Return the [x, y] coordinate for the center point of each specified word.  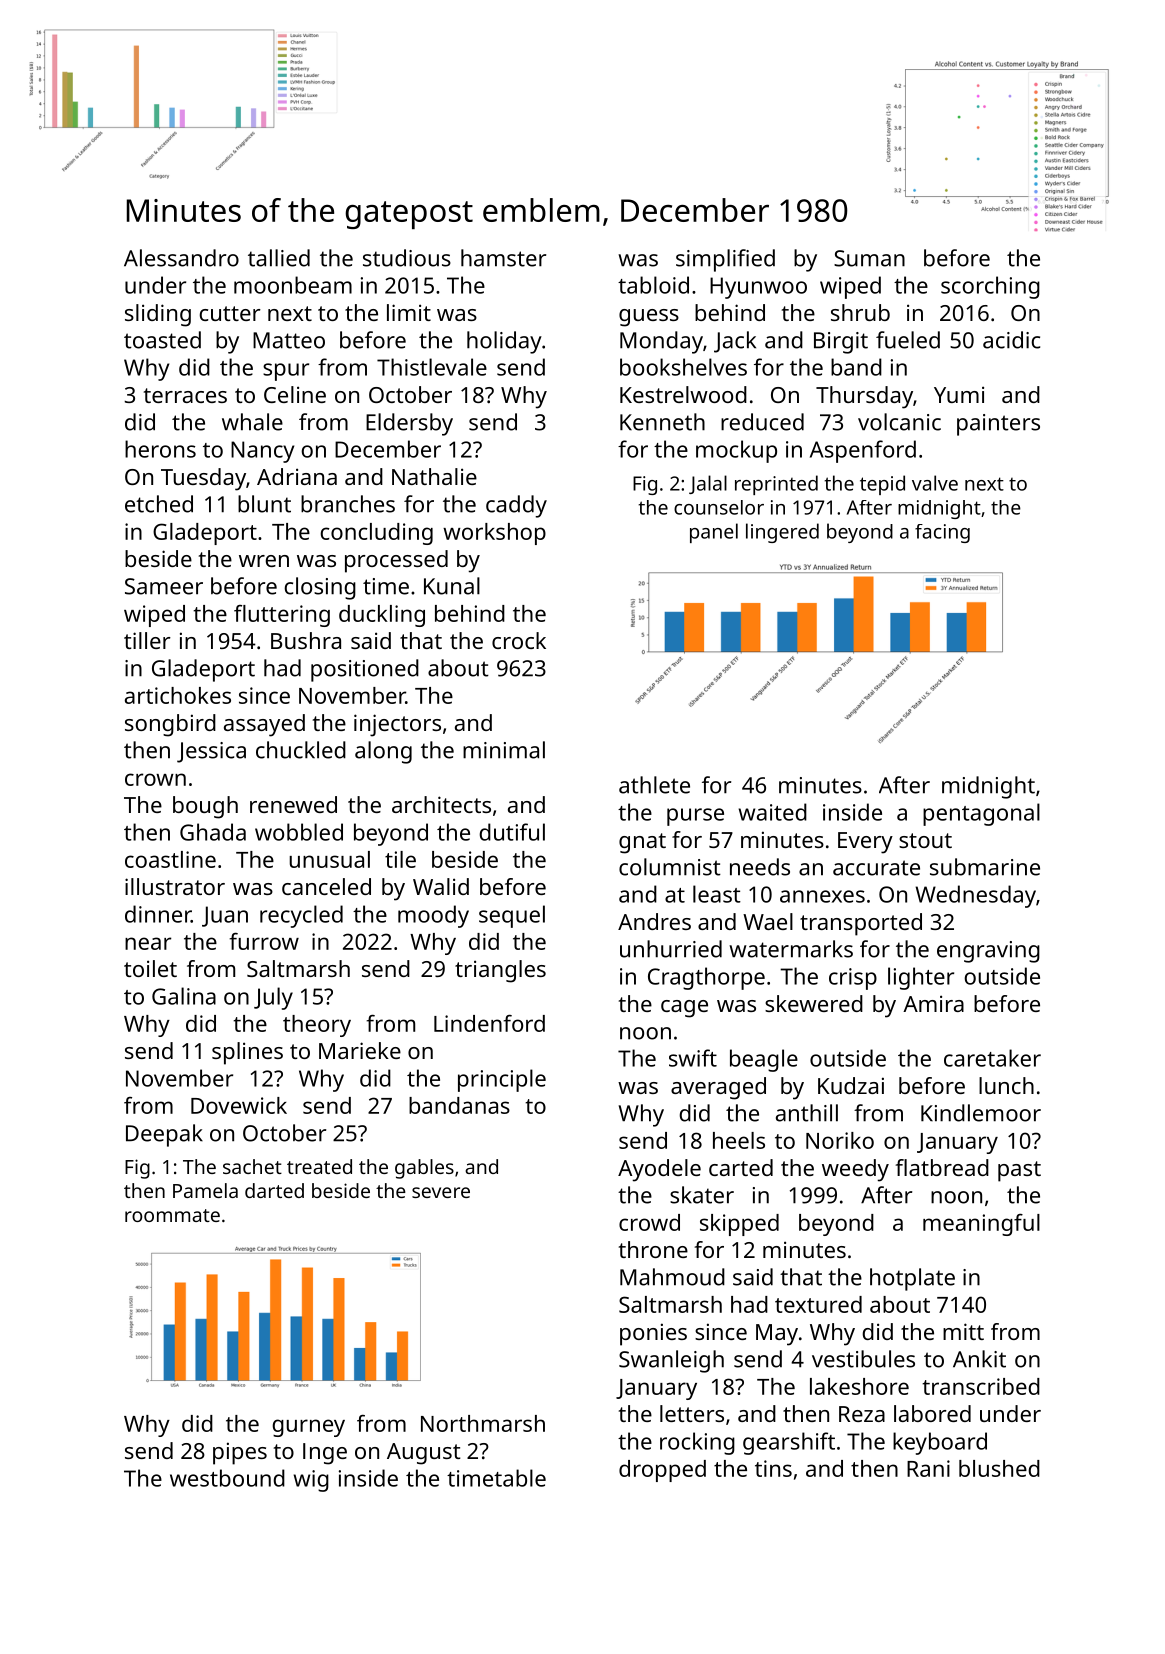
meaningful [981, 1225]
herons [160, 449]
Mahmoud [672, 1277]
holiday [504, 342]
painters [998, 425]
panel [714, 533]
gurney [308, 1428]
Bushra [306, 640]
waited [773, 812]
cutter [230, 313]
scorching [990, 287]
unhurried [671, 949]
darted [274, 1190]
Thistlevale [432, 367]
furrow [264, 941]
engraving [988, 952]
